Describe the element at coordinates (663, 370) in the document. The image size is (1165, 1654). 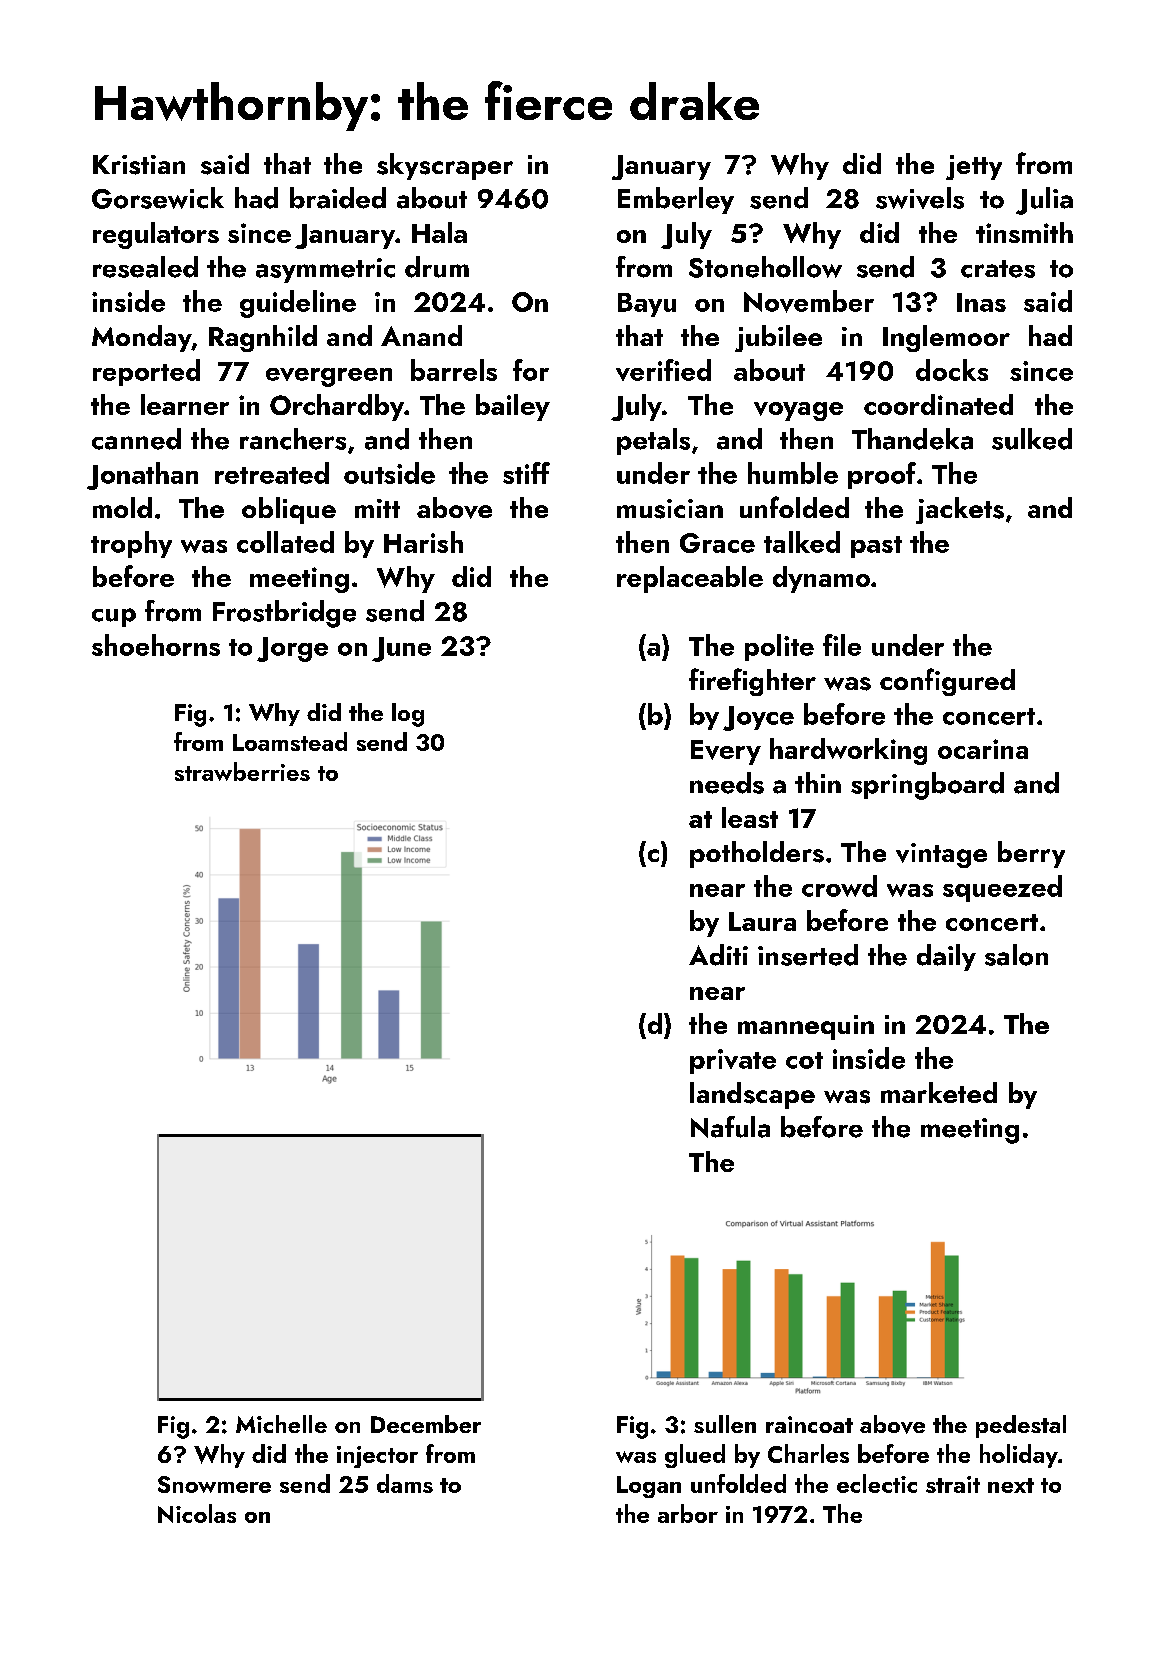
I see `verified` at that location.
